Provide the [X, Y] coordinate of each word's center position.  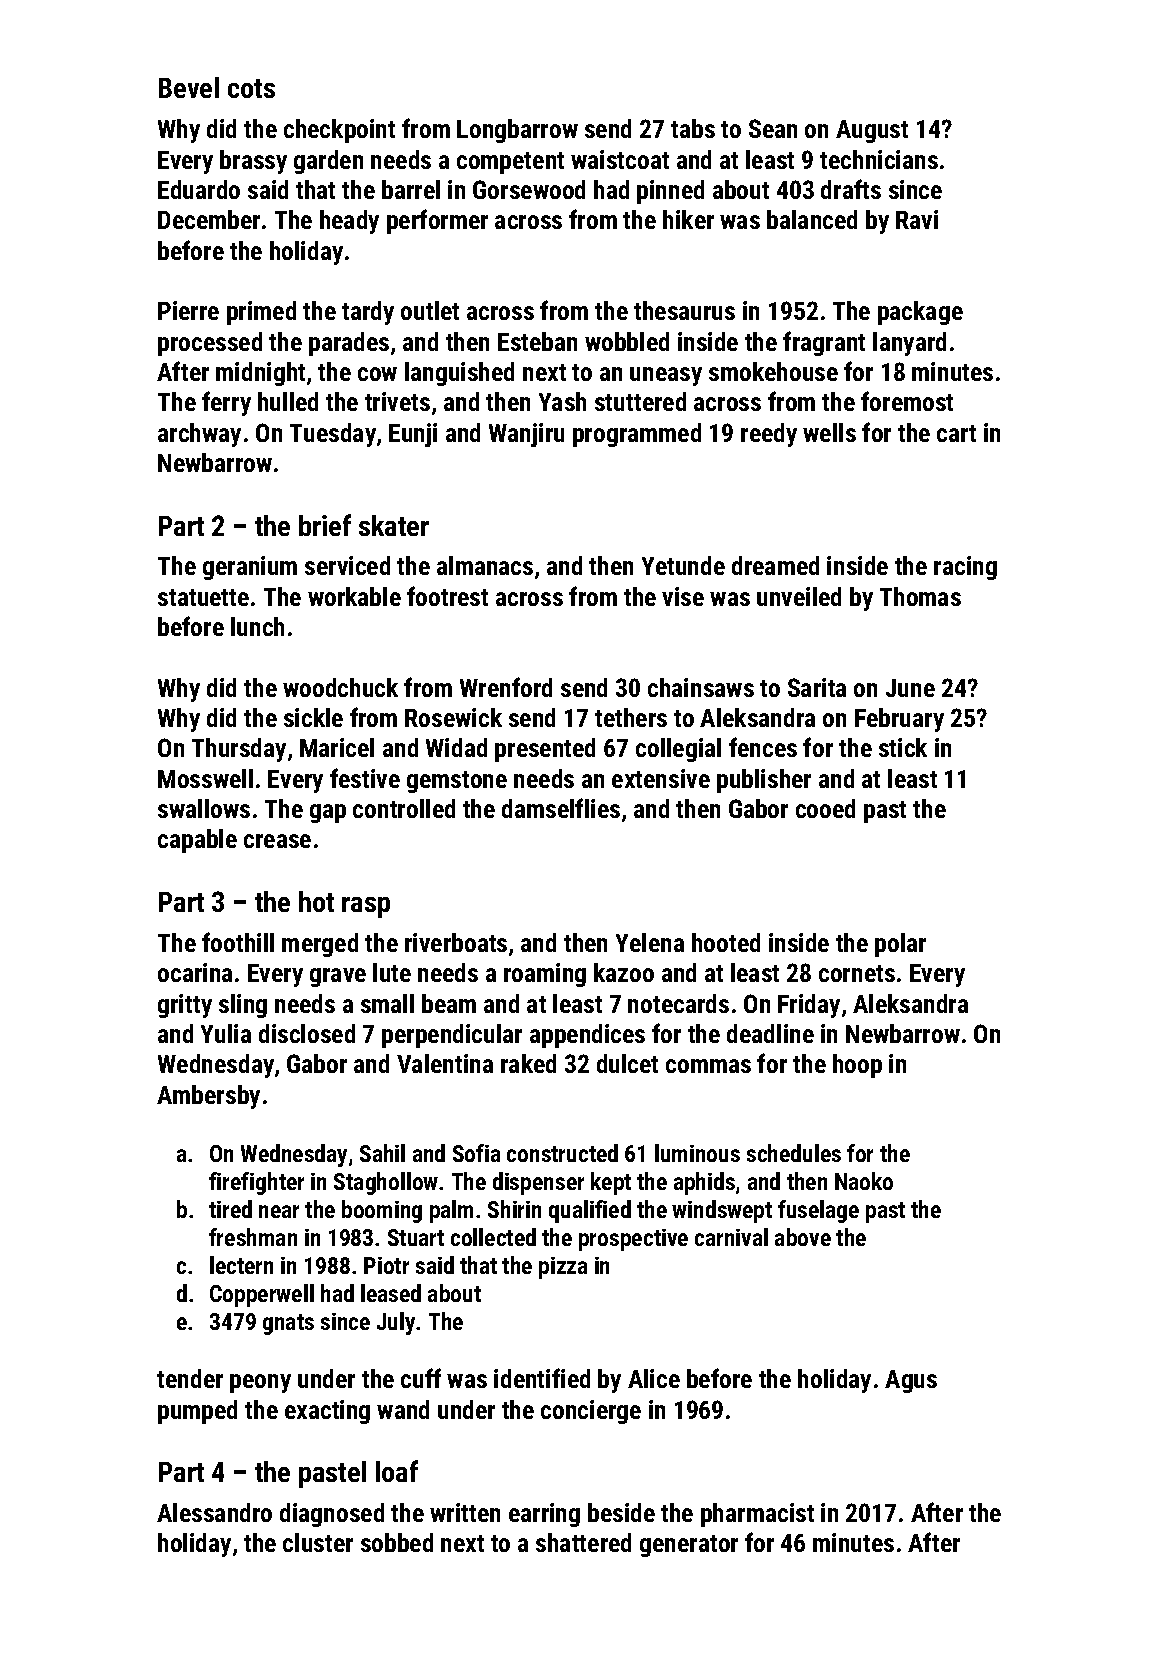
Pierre [188, 310]
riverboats [456, 942]
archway [199, 435]
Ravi [917, 219]
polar [900, 945]
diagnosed [332, 1515]
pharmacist [757, 1515]
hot [316, 901]
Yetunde [683, 565]
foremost [907, 401]
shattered [583, 1542]
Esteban [537, 341]
